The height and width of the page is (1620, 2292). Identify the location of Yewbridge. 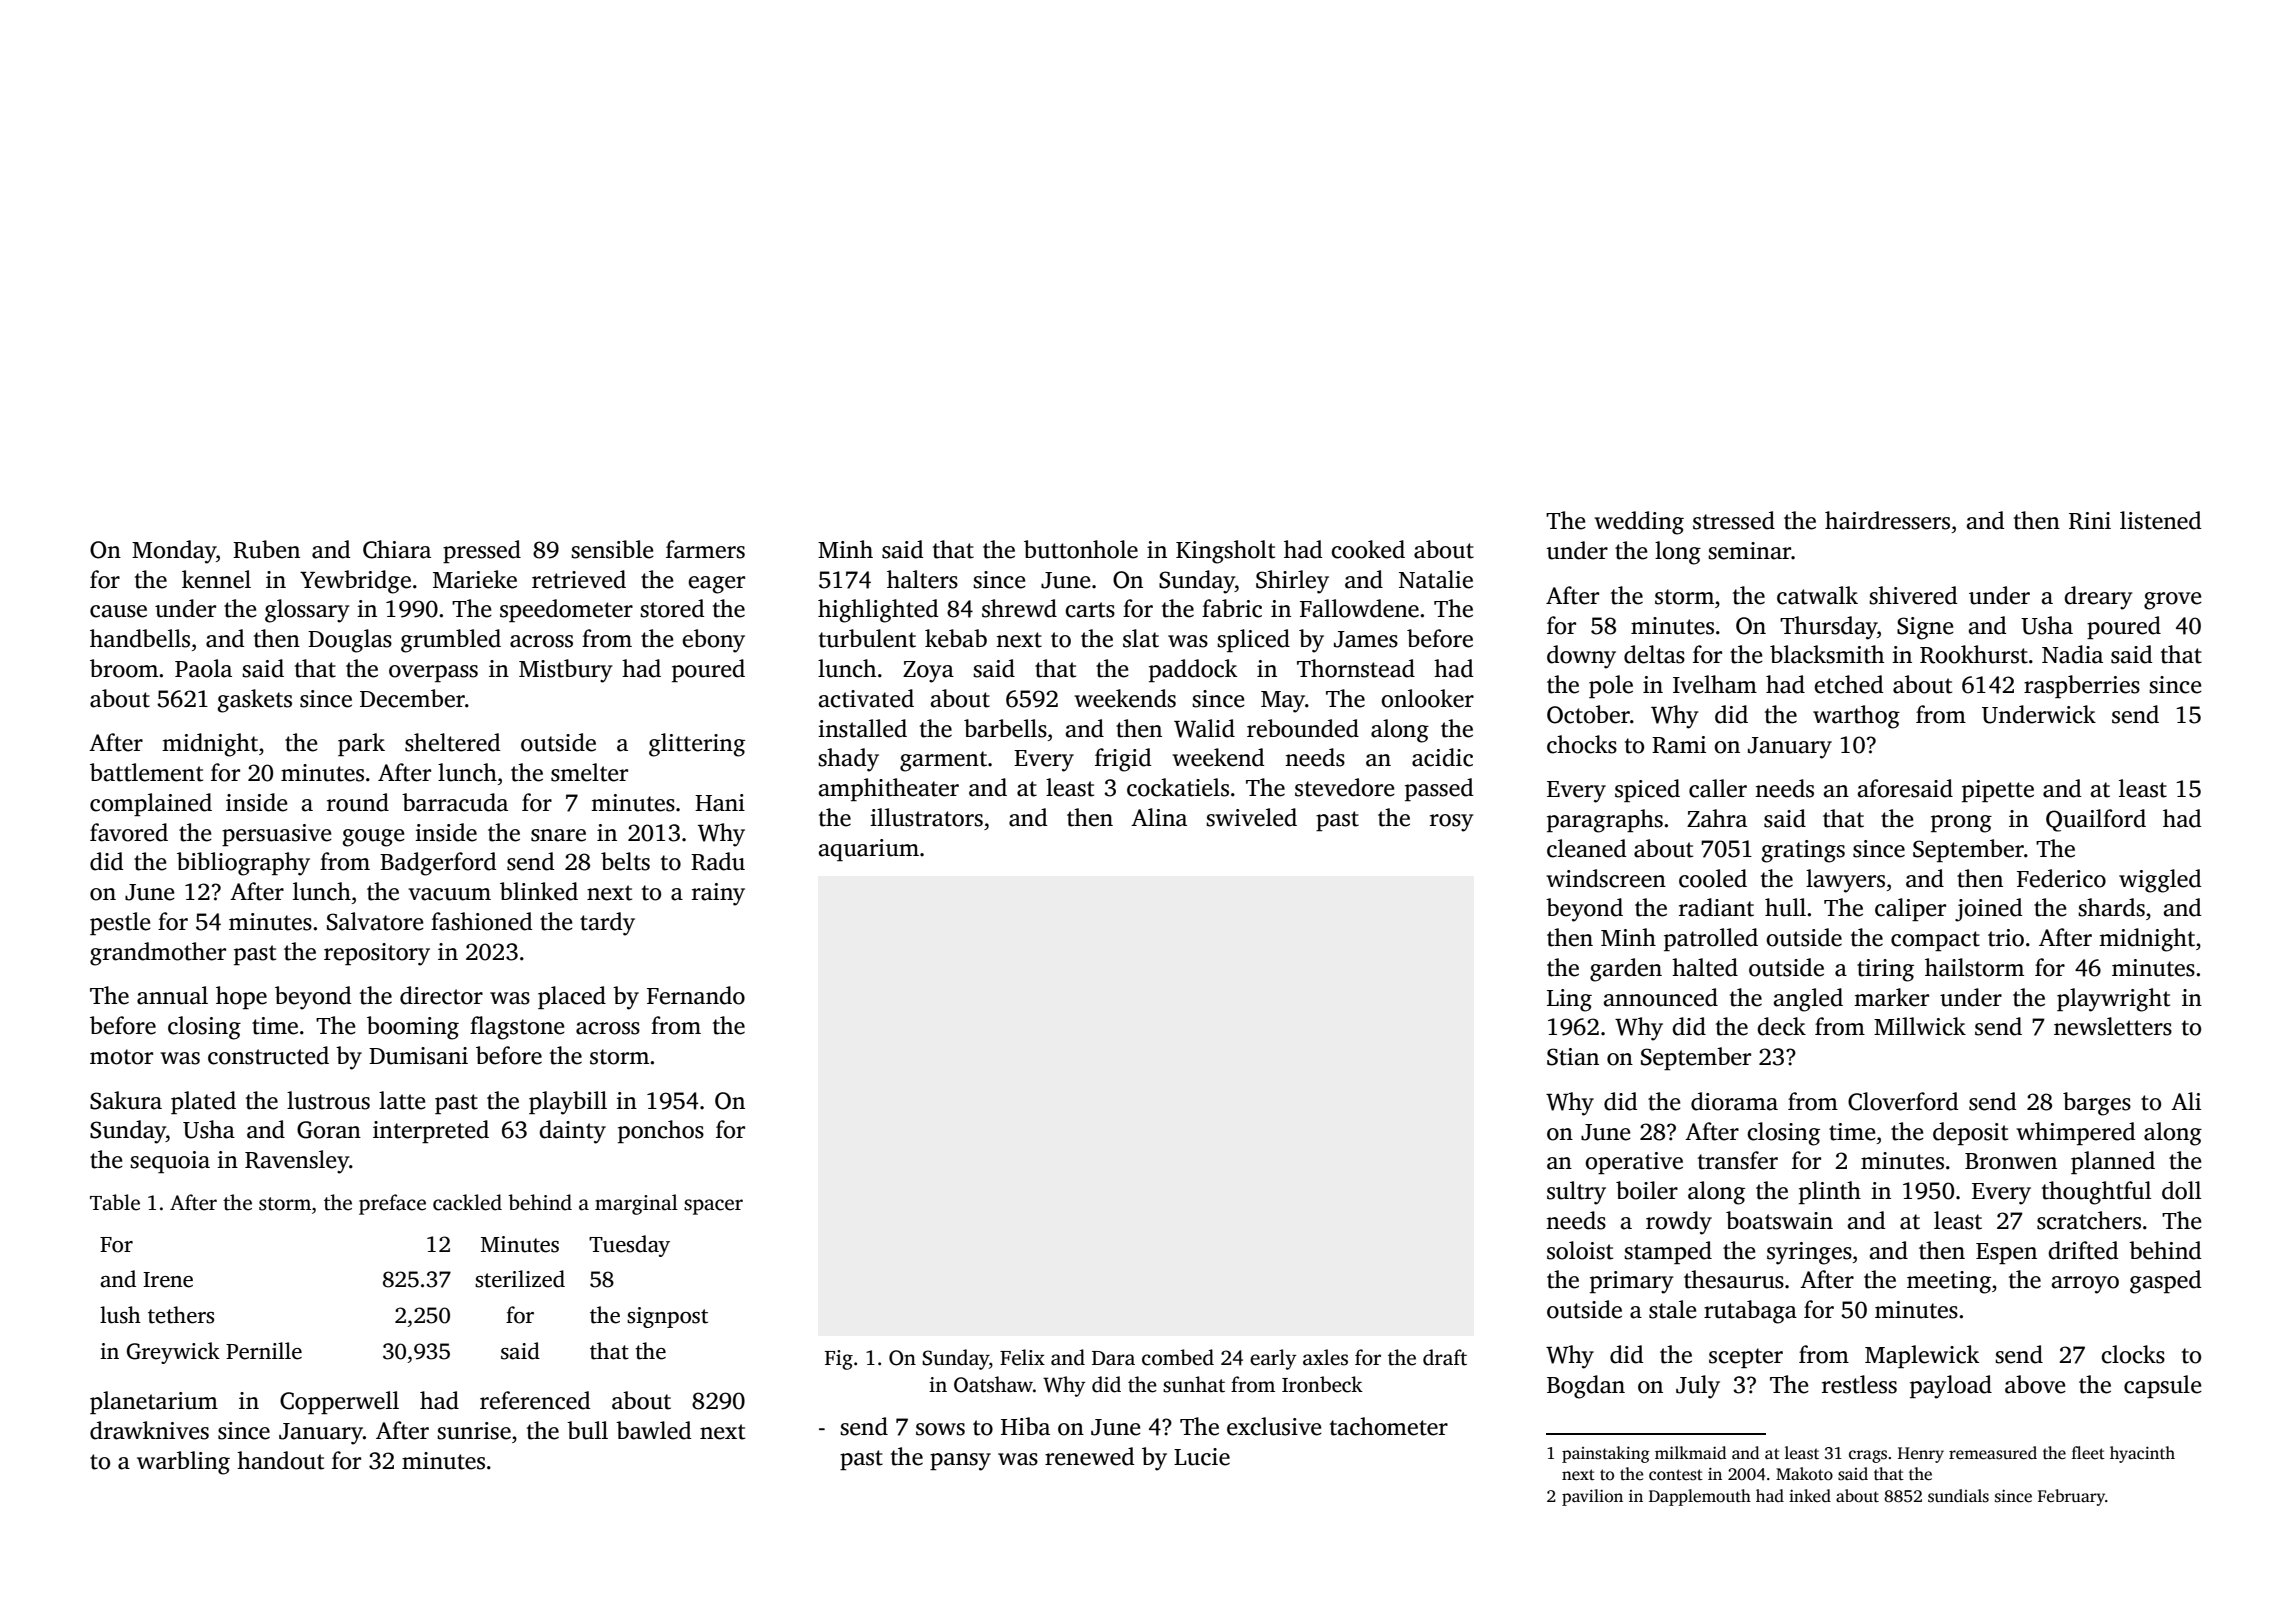
(355, 582).
